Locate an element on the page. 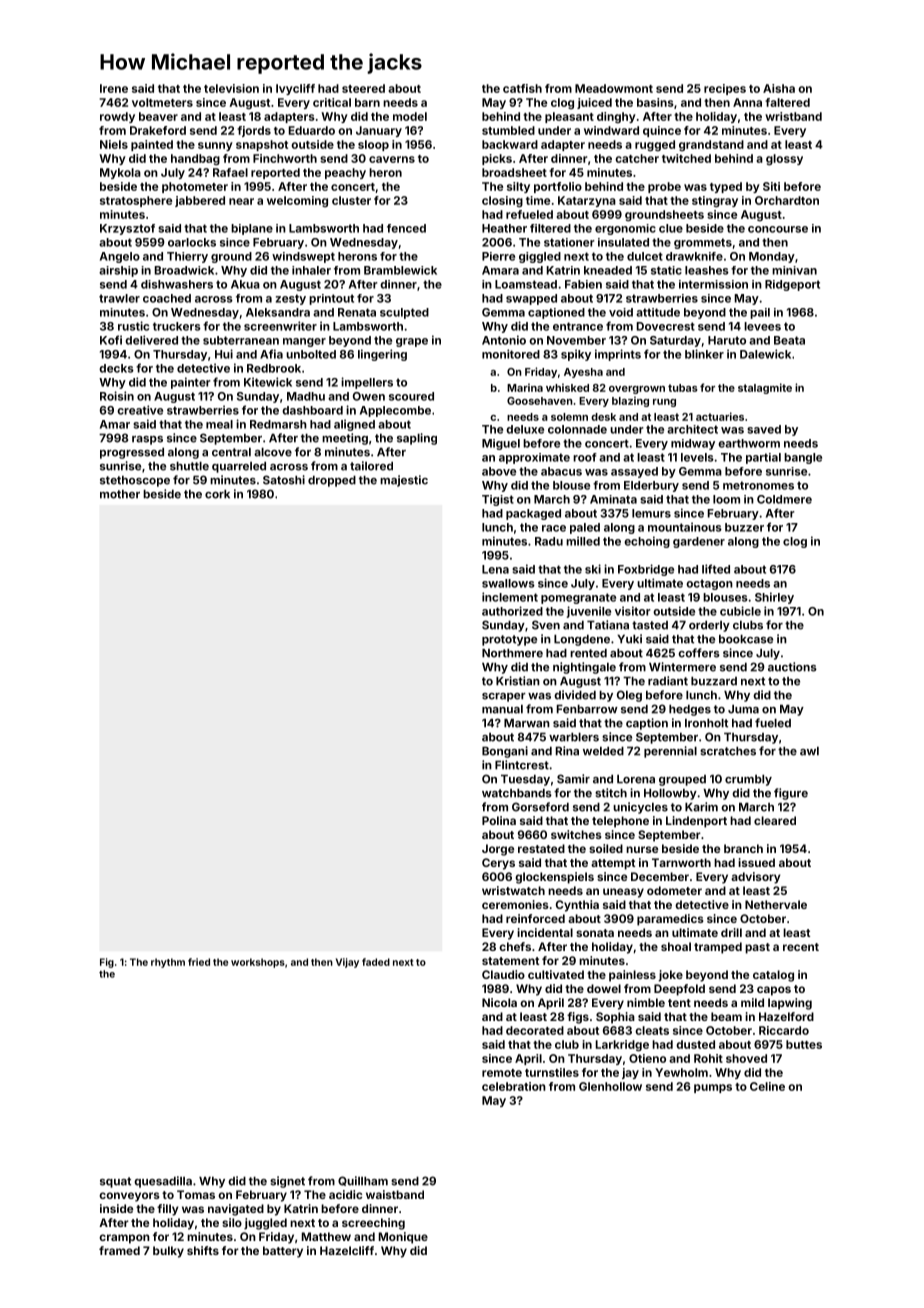  lifted is located at coordinates (716, 569).
